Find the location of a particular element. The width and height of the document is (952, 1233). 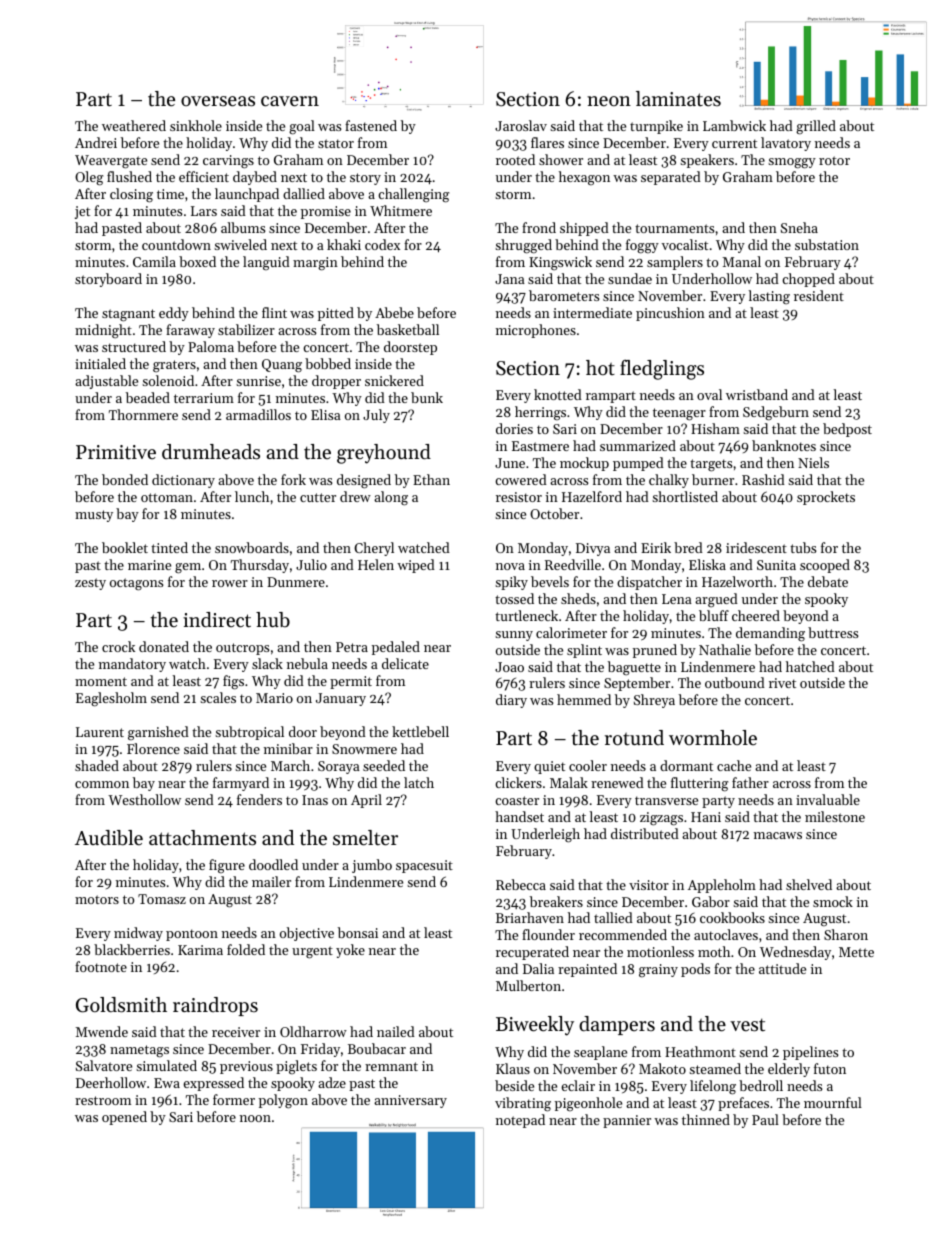

hatched is located at coordinates (810, 666).
